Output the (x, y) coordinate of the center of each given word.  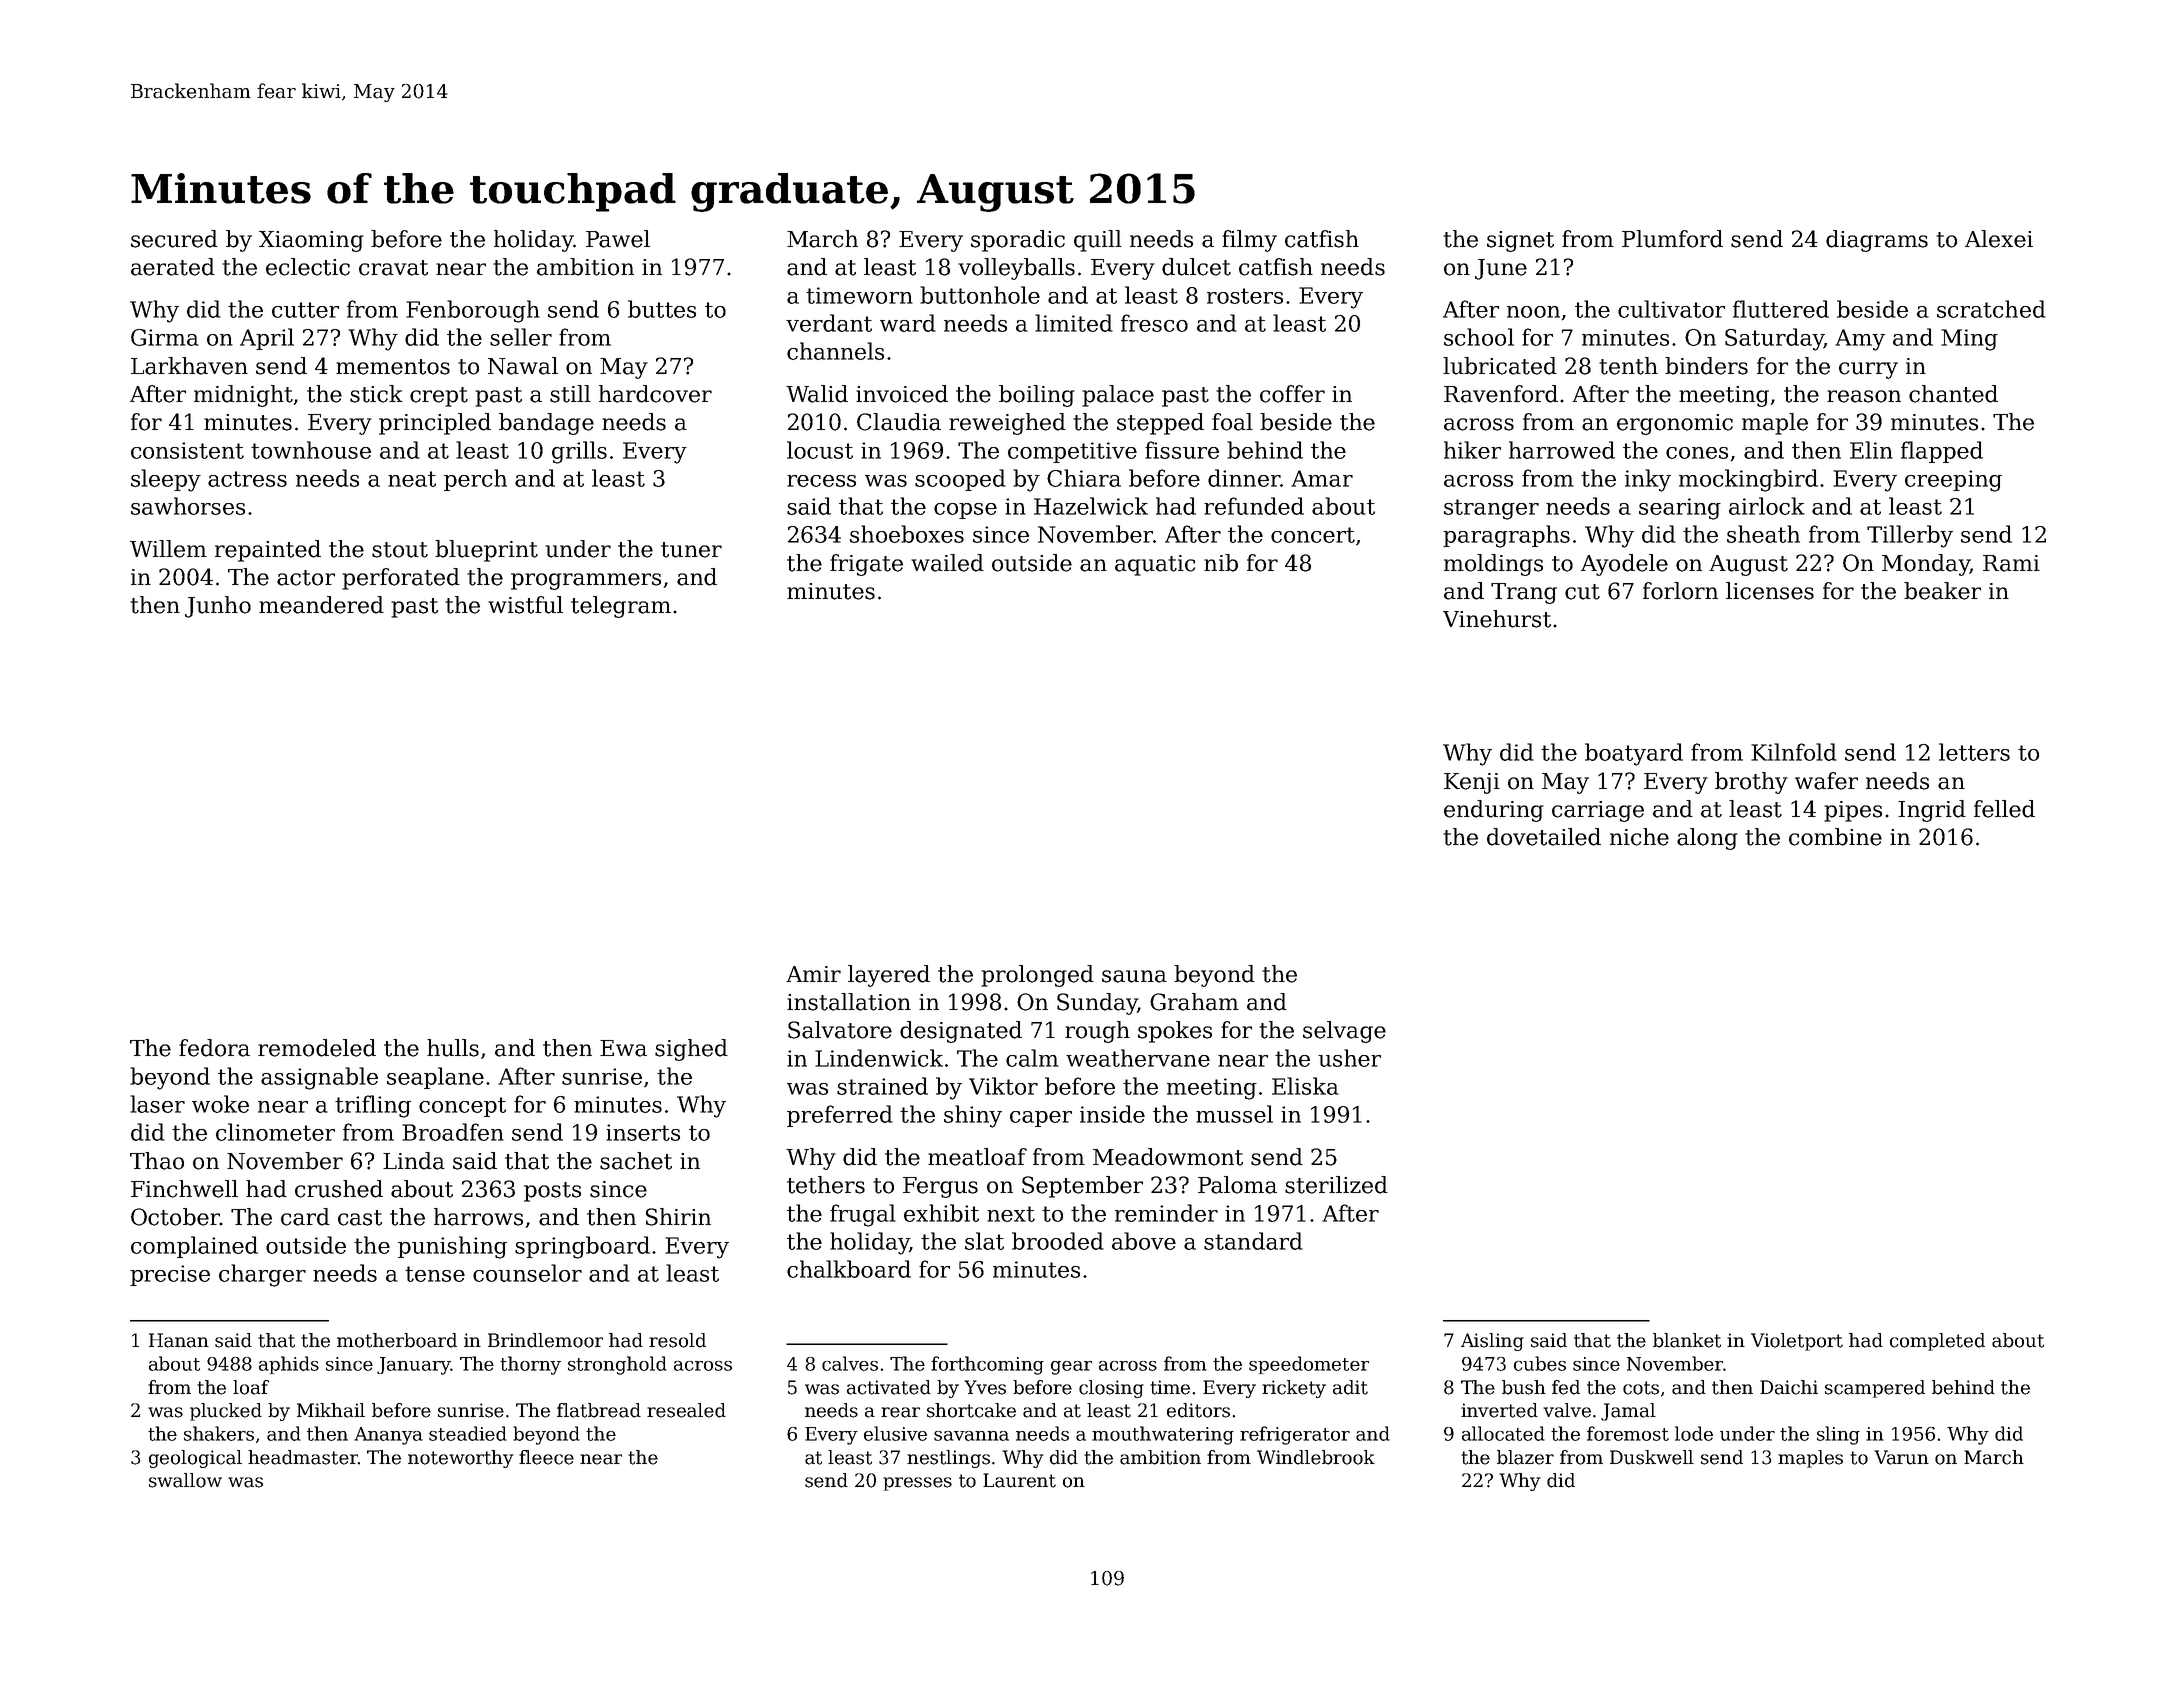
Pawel (618, 239)
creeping (1953, 481)
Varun (1901, 1457)
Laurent (1019, 1480)
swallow (185, 1480)
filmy (1249, 241)
